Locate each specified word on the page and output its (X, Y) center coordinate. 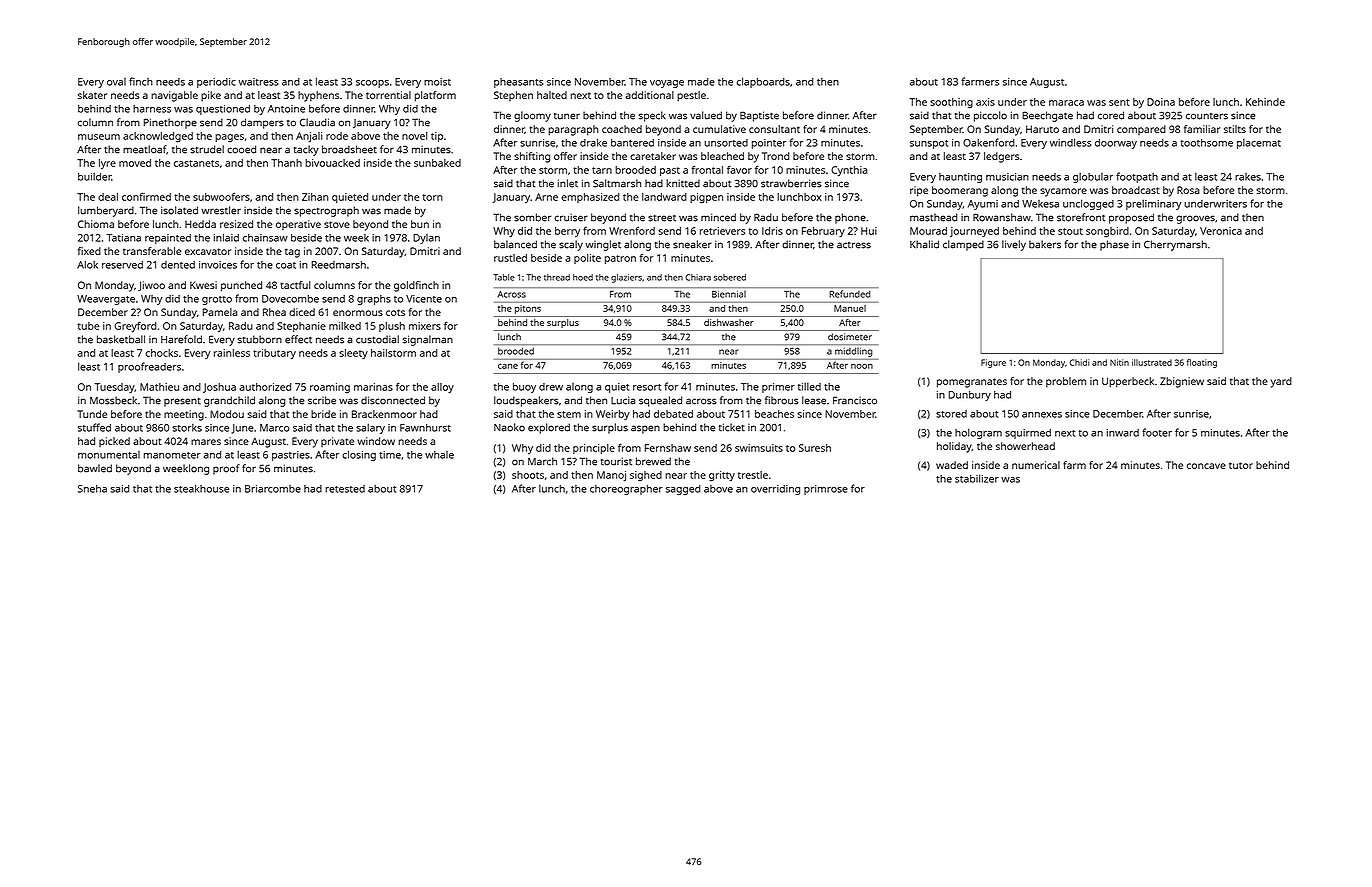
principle (594, 449)
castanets (196, 163)
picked (114, 442)
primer (778, 388)
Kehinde (1265, 102)
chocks (162, 353)
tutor (1241, 465)
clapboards (763, 82)
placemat (1259, 143)
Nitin (1119, 362)
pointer (769, 144)
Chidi (1080, 362)
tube (89, 326)
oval (116, 82)
